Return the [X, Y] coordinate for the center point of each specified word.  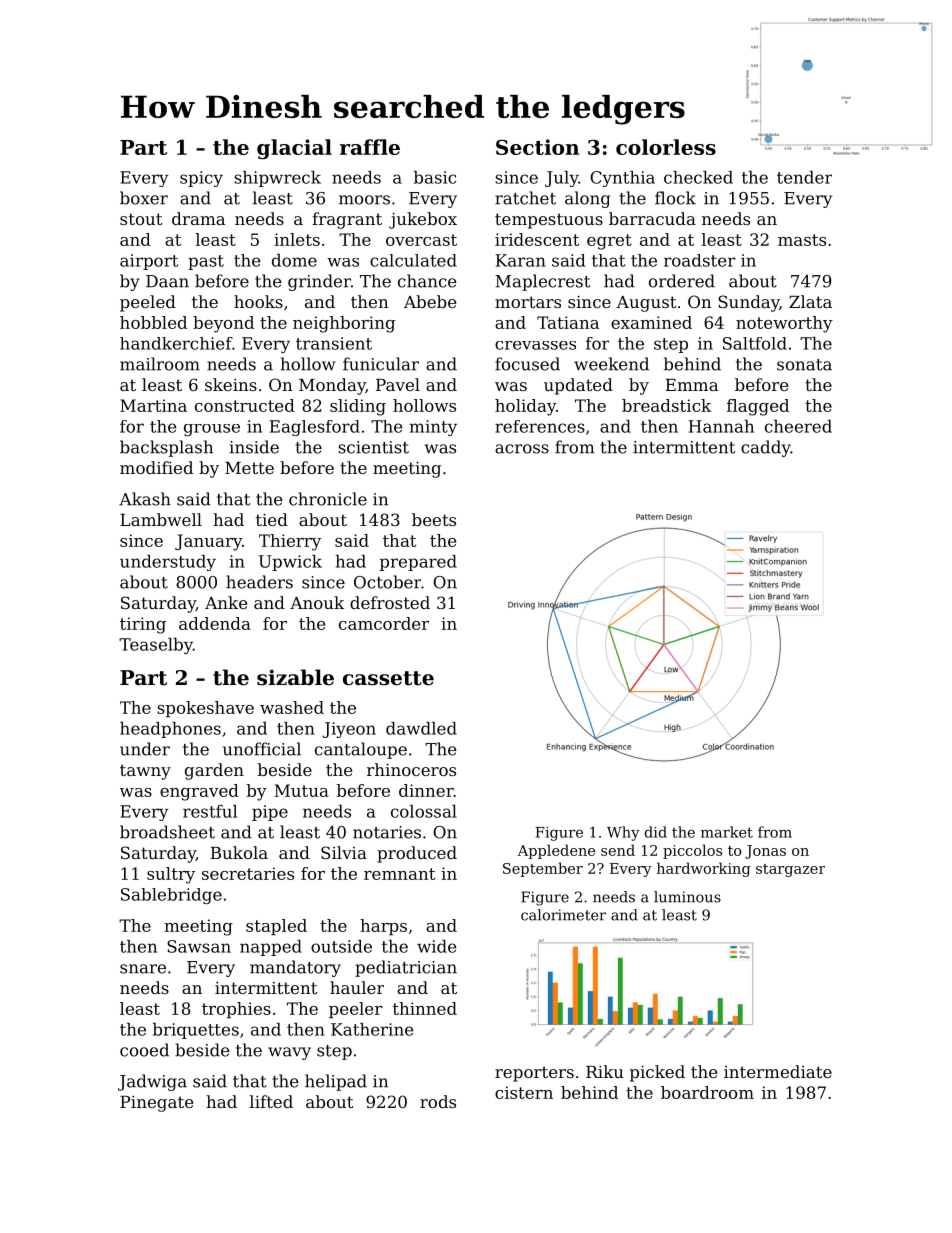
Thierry [290, 542]
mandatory [295, 968]
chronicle [328, 499]
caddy [766, 448]
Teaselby [156, 646]
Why [623, 833]
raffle [370, 147]
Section [537, 147]
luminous [687, 897]
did [656, 832]
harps [383, 927]
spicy [201, 179]
